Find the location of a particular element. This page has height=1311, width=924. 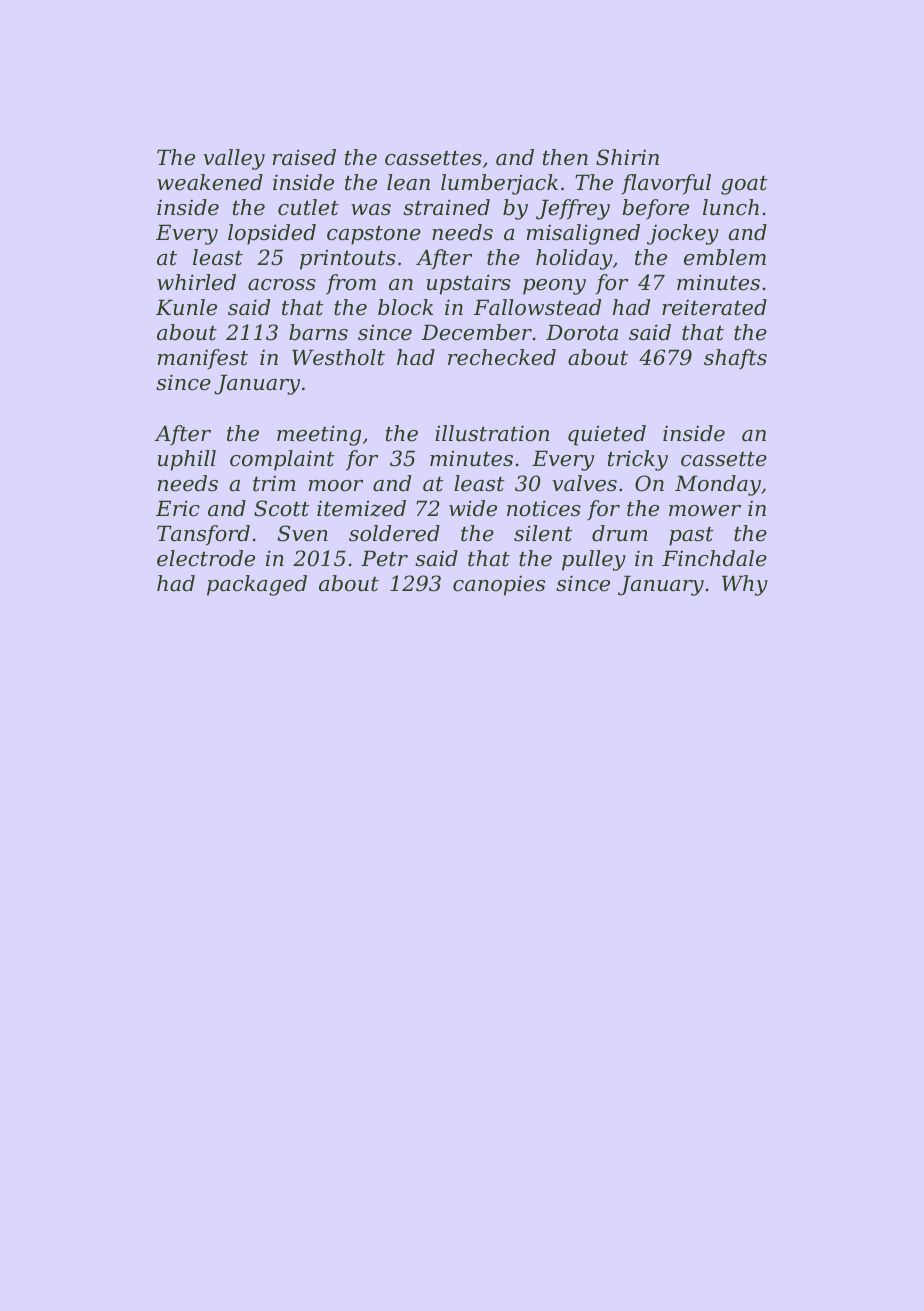

trim is located at coordinates (274, 483).
